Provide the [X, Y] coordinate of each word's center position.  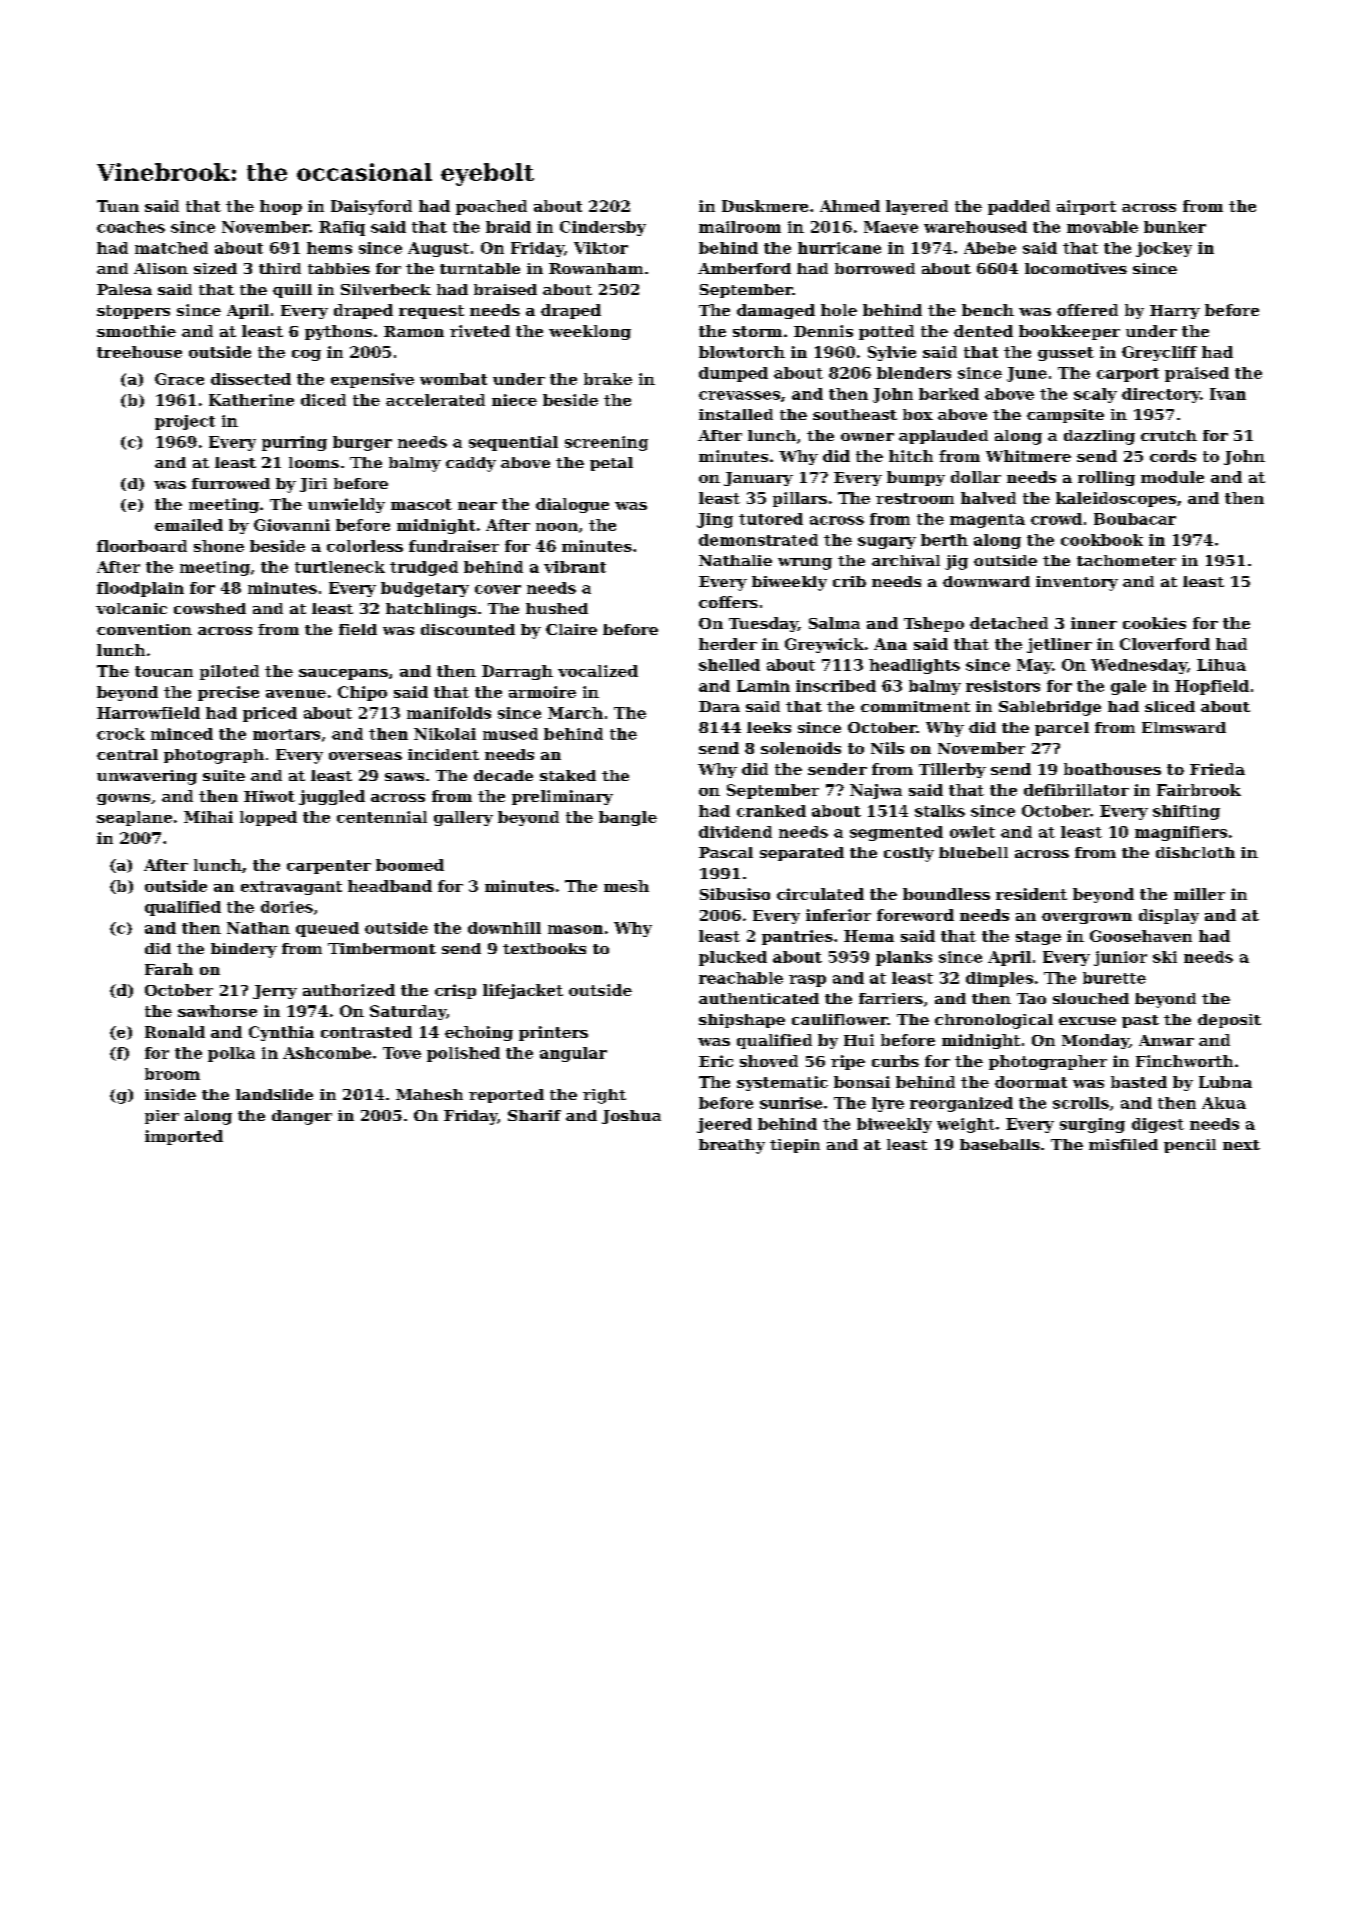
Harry [1175, 312]
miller [1199, 894]
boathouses [1112, 769]
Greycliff [1159, 353]
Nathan [258, 928]
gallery [463, 818]
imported [184, 1137]
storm [757, 331]
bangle [628, 818]
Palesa [124, 289]
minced [182, 734]
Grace [179, 379]
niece [514, 400]
